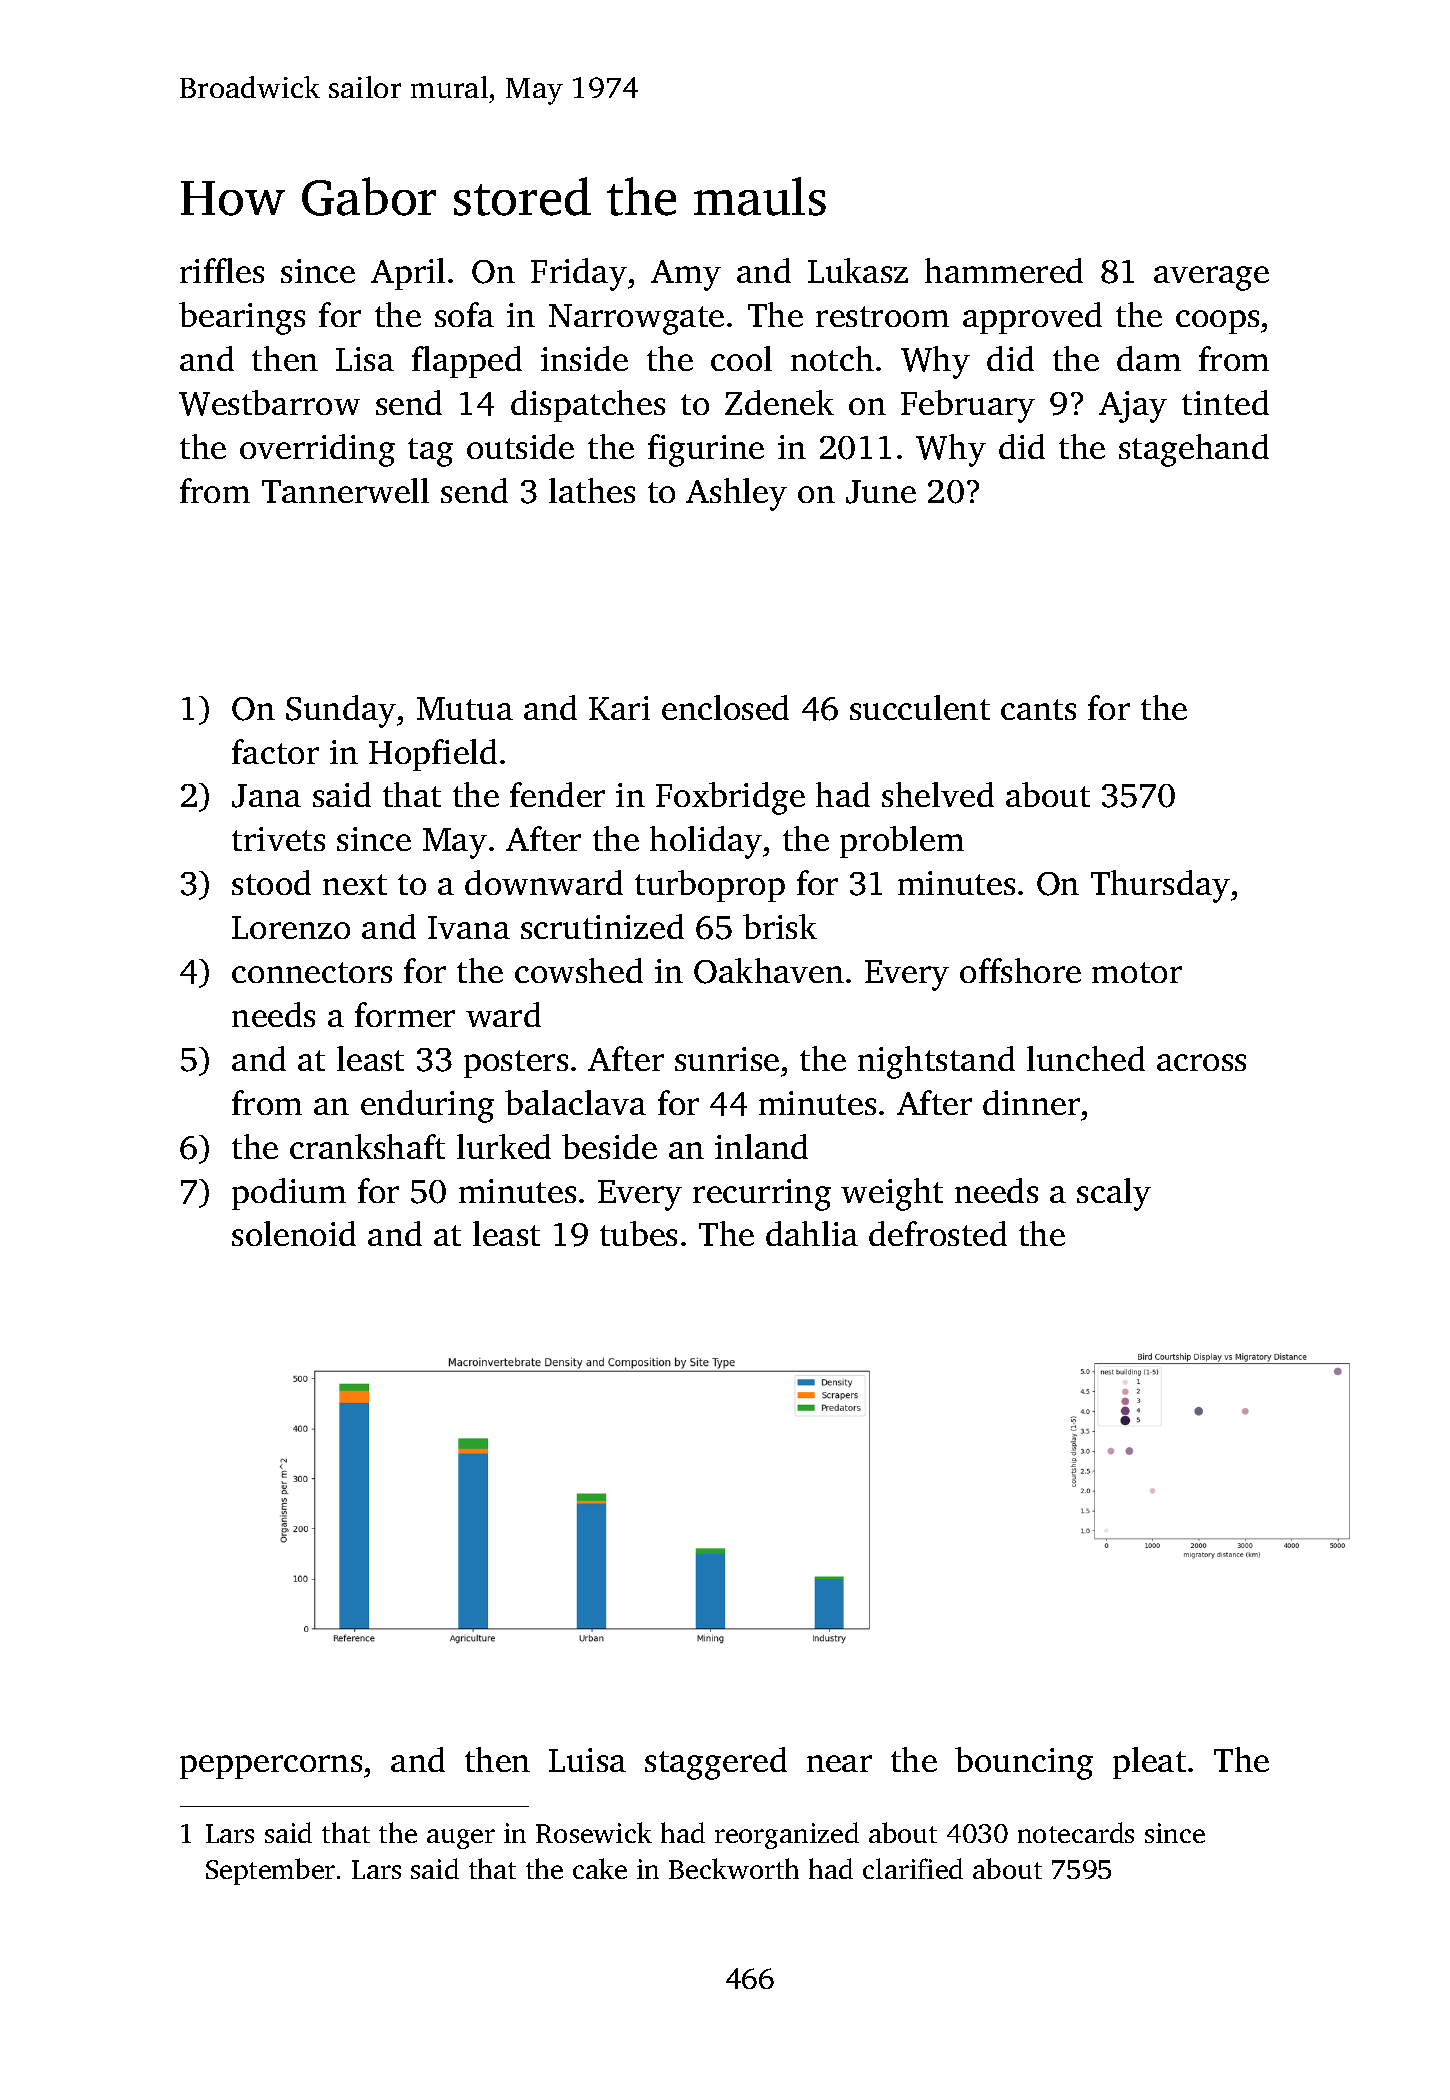 The height and width of the document is (2100, 1450). I want to click on solenoid, so click(294, 1233).
